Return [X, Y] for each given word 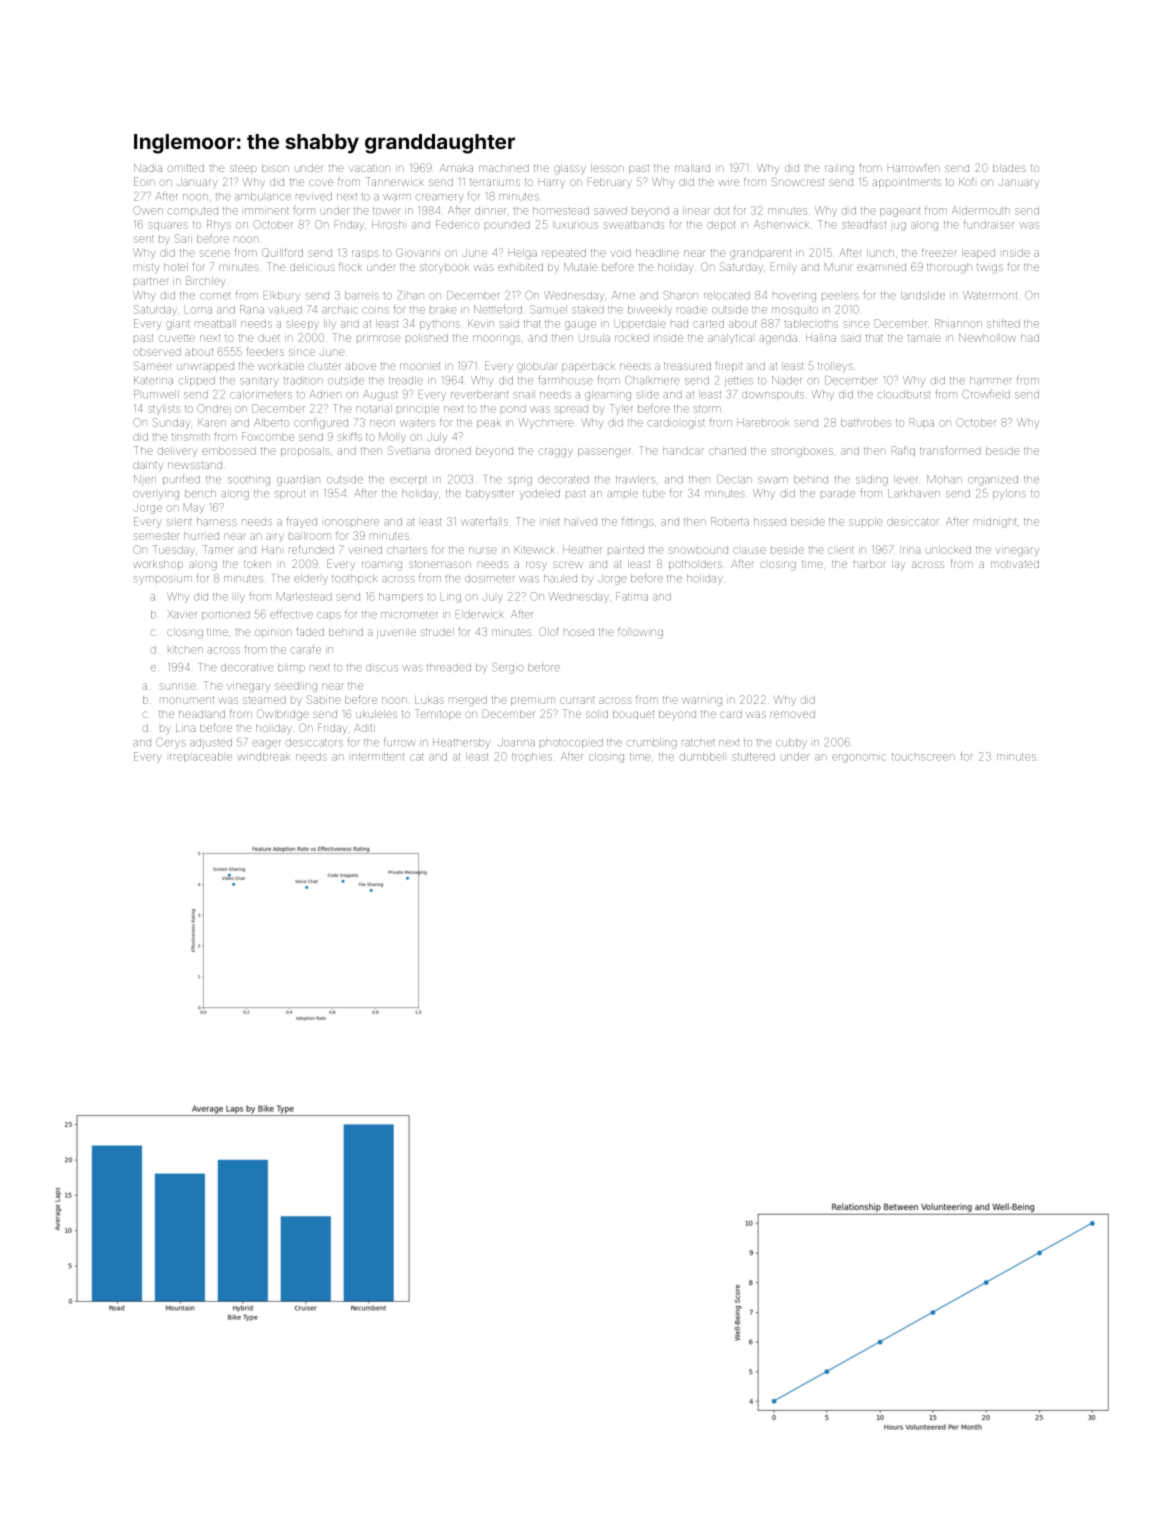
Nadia [148, 168]
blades [1009, 168]
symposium [163, 580]
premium [533, 701]
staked [588, 310]
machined [504, 168]
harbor [869, 564]
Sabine [324, 699]
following [640, 633]
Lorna [198, 310]
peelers [840, 296]
